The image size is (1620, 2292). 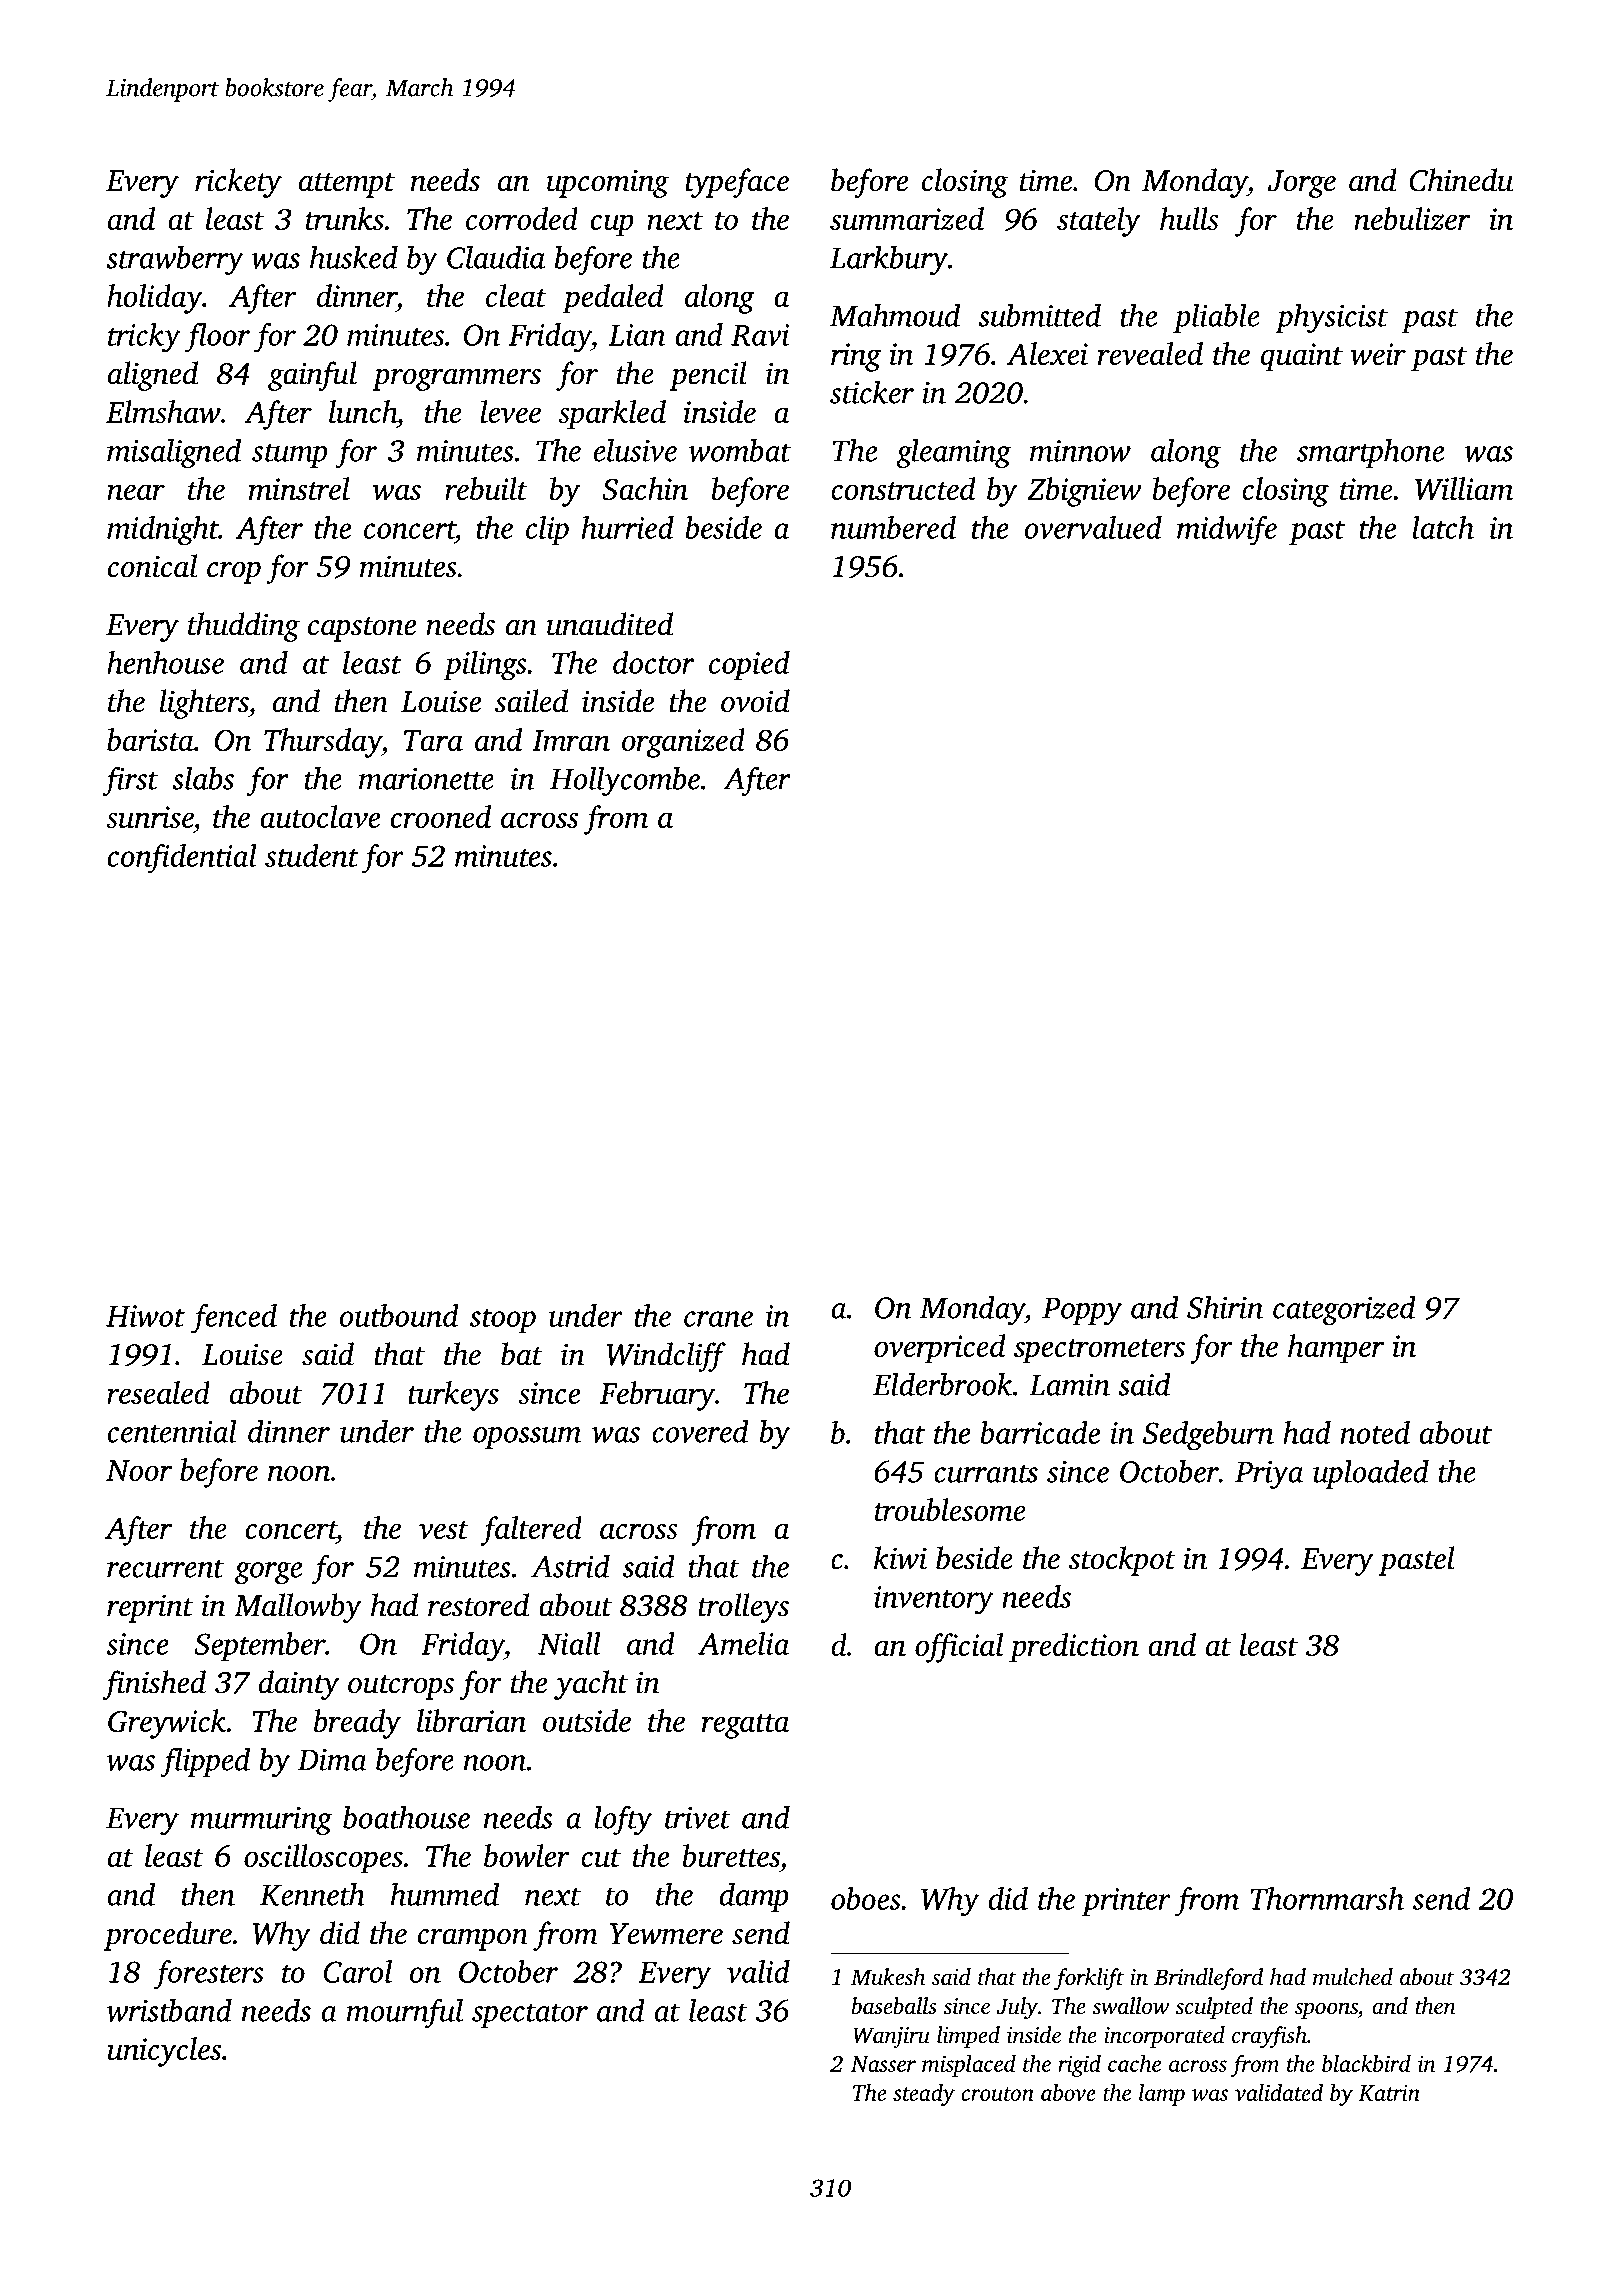 I want to click on Hollycombe, so click(x=625, y=781).
